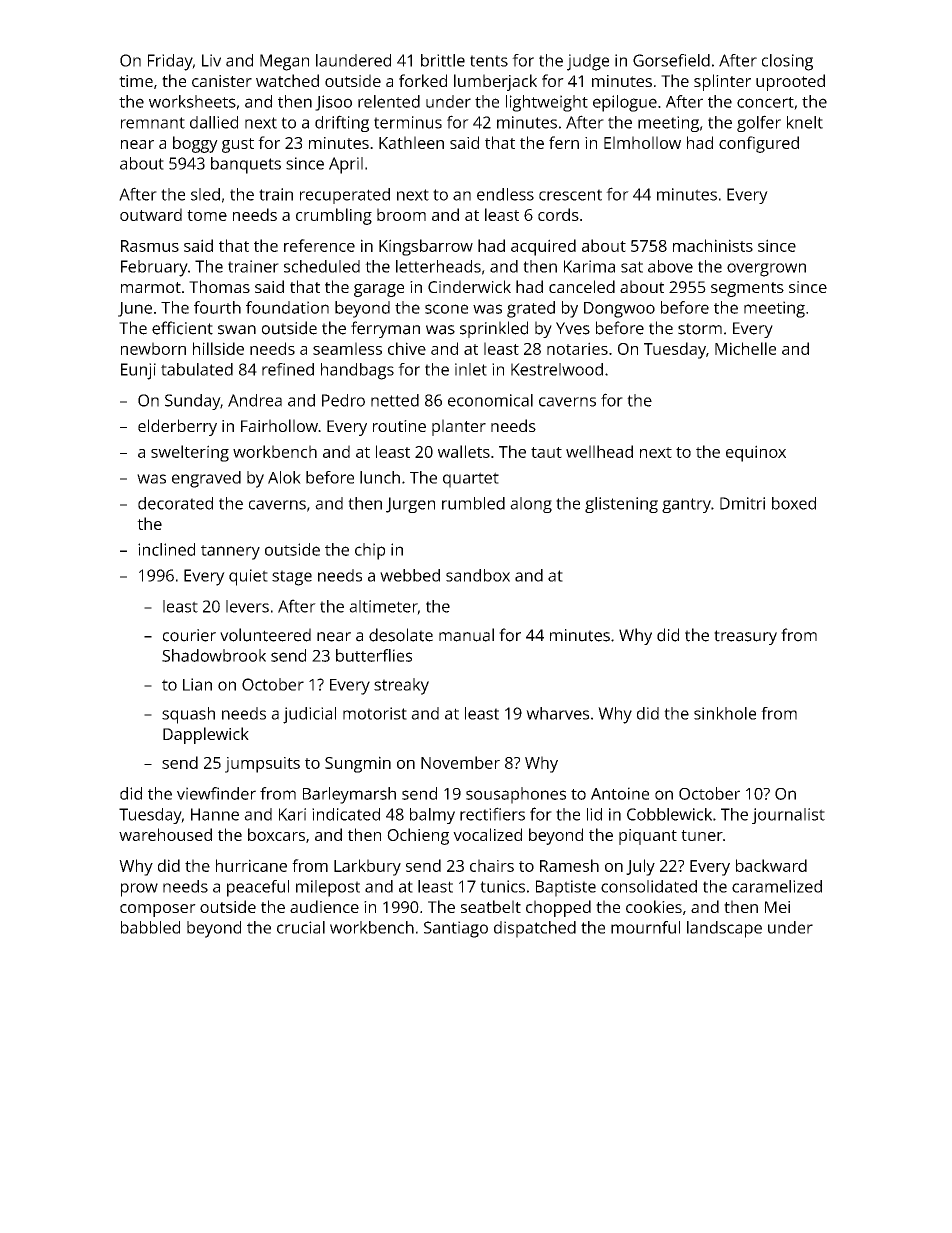 This page has width=952, height=1233. What do you see at coordinates (787, 62) in the page?
I see `closing` at bounding box center [787, 62].
